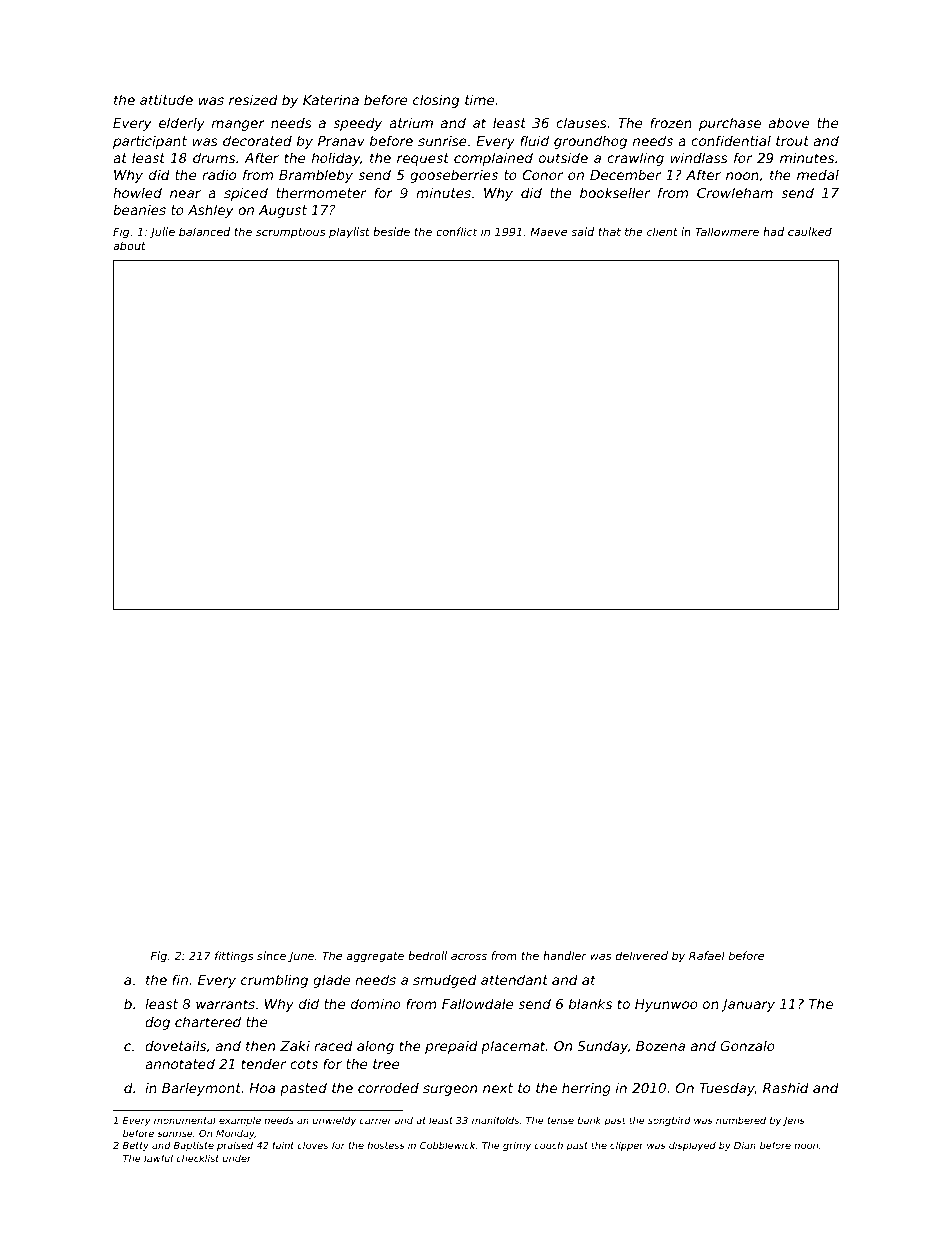 The height and width of the page is (1233, 952). I want to click on caulked, so click(810, 231).
